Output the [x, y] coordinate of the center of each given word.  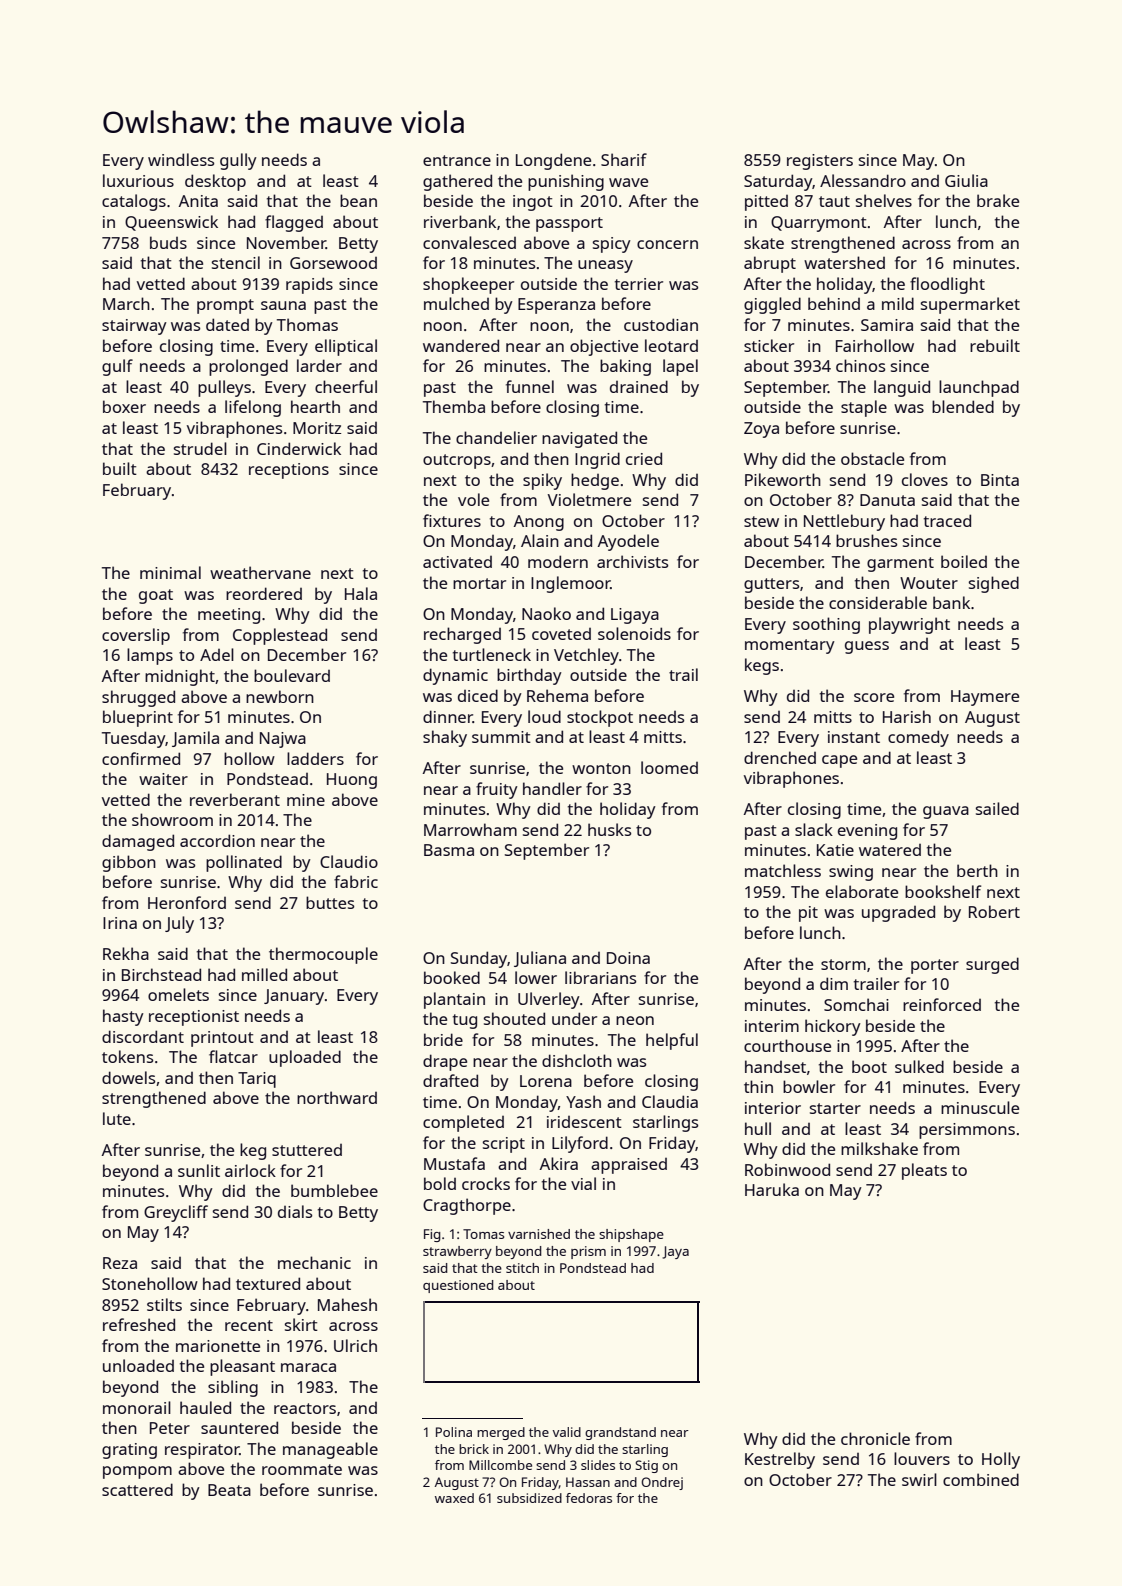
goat [156, 596]
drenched [780, 757]
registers [820, 162]
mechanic [314, 1262]
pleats [924, 1171]
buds [168, 242]
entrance [457, 160]
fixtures [452, 520]
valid [566, 1432]
